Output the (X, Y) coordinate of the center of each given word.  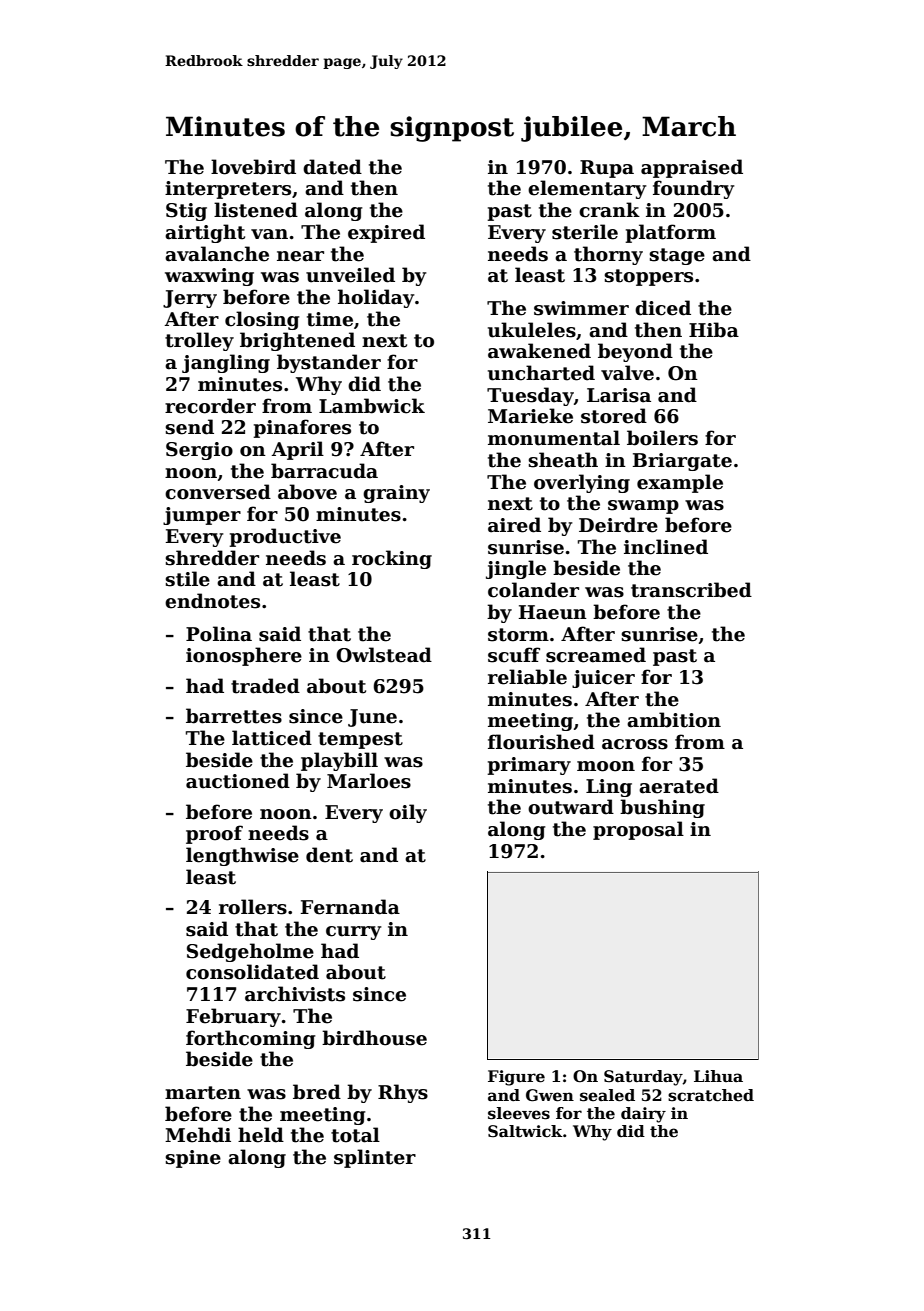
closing (262, 320)
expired (386, 233)
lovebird (253, 167)
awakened (539, 351)
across (635, 744)
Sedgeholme (250, 952)
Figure (516, 1078)
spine (193, 1159)
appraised (692, 168)
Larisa (619, 395)
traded (265, 686)
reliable (527, 677)
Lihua (718, 1076)
